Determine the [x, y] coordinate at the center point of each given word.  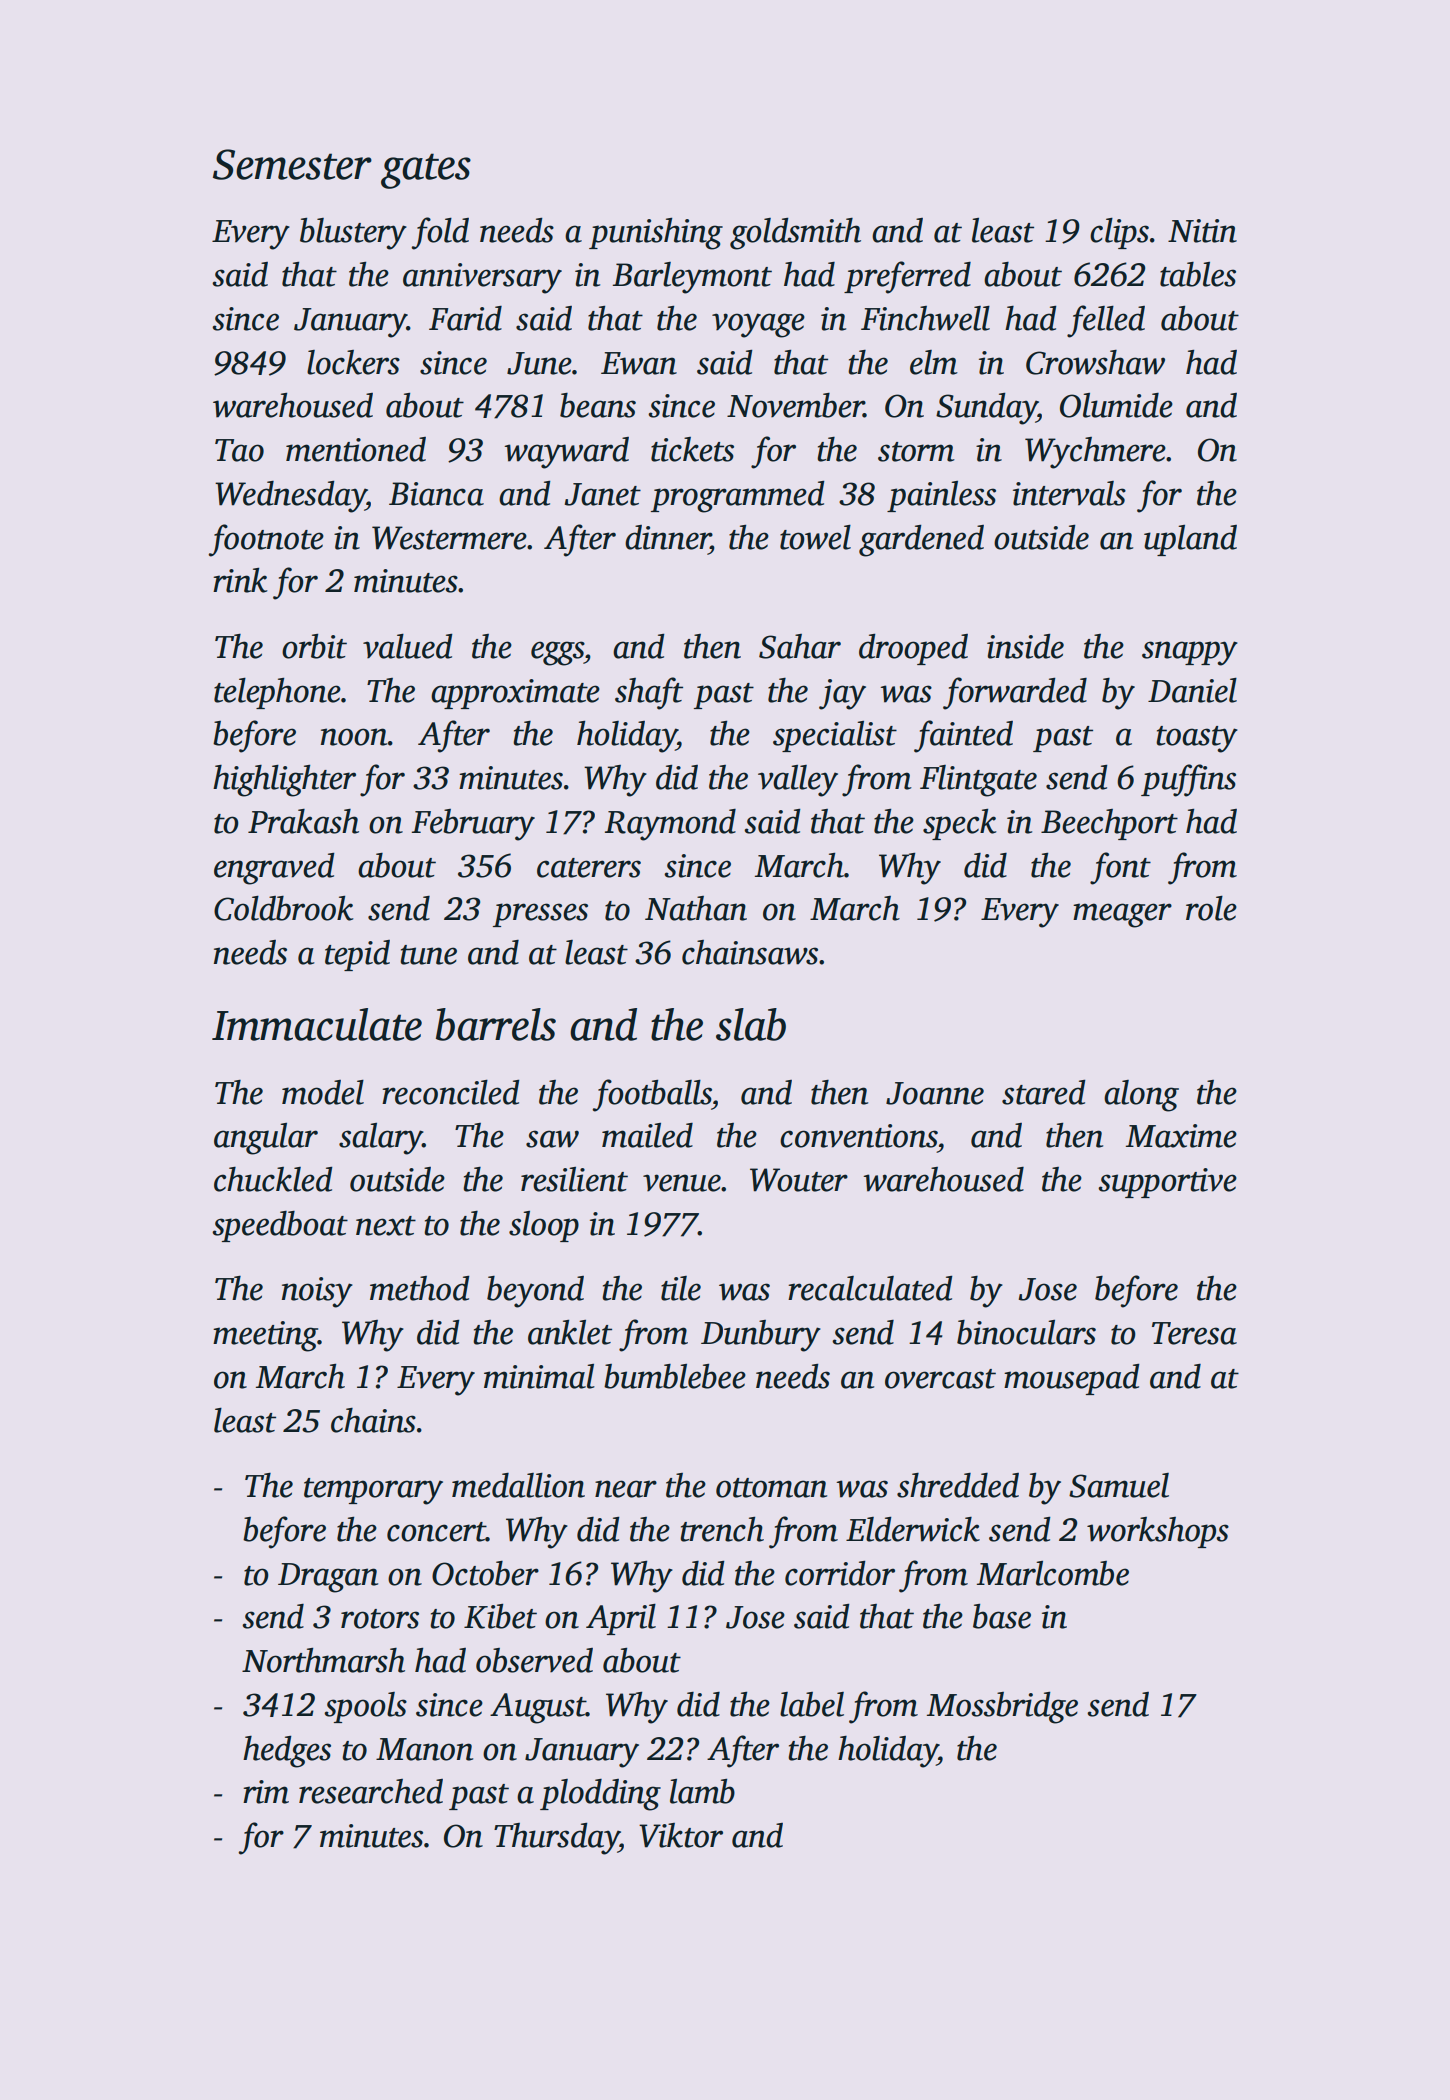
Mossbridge [1002, 1708]
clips [1119, 233]
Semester [292, 164]
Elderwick [913, 1529]
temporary [373, 1491]
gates [426, 171]
